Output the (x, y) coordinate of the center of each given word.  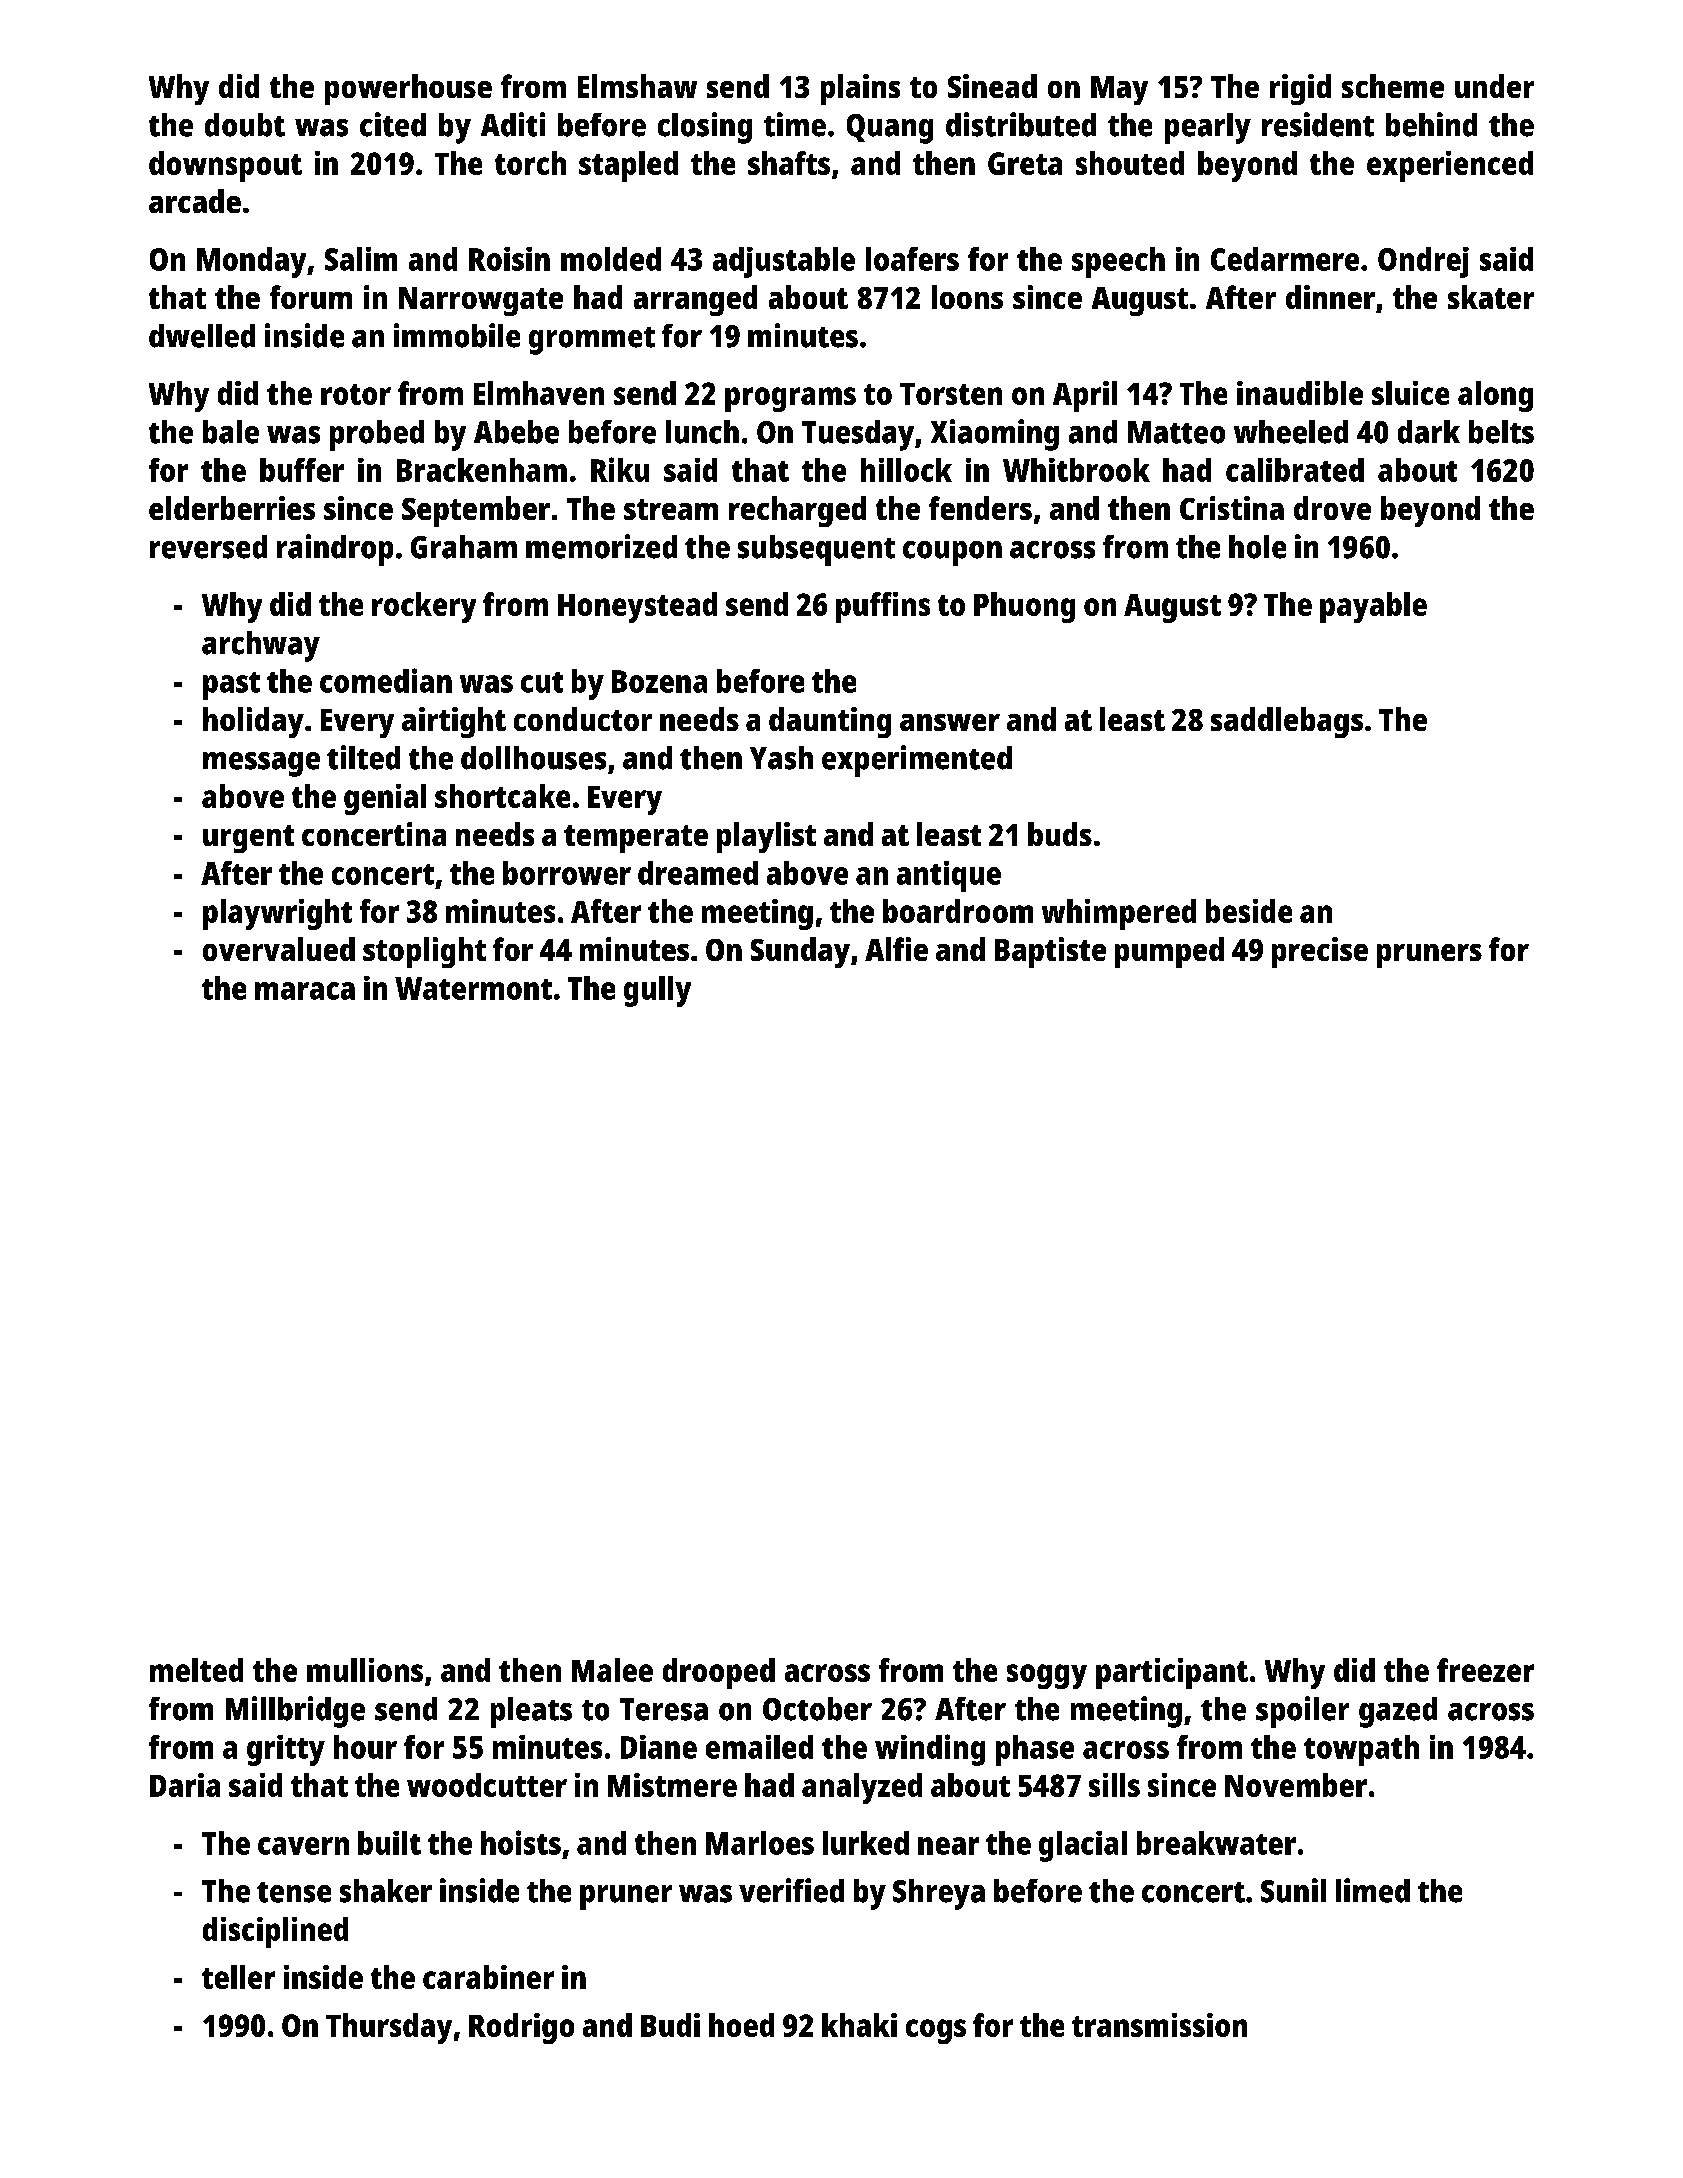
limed (1373, 1890)
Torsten (951, 394)
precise (1320, 952)
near (948, 1846)
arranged (695, 300)
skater (1491, 297)
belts (1501, 432)
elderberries (232, 508)
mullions (365, 1670)
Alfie (896, 949)
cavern (303, 1846)
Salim (361, 259)
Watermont (473, 988)
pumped (1169, 952)
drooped (719, 1673)
